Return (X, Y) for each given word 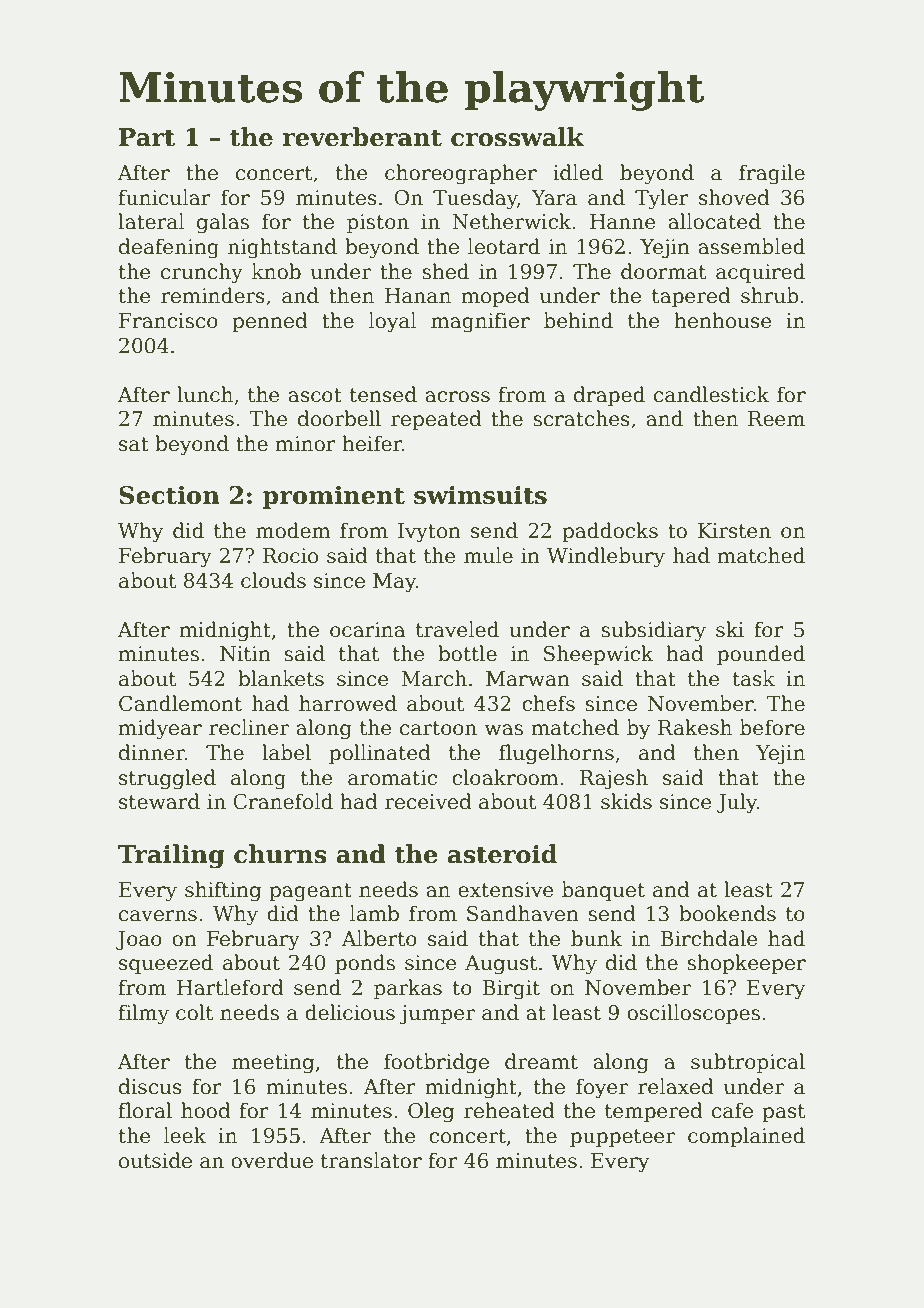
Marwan (528, 679)
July (737, 803)
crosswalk (517, 137)
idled (578, 172)
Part (147, 137)
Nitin (245, 654)
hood (206, 1110)
